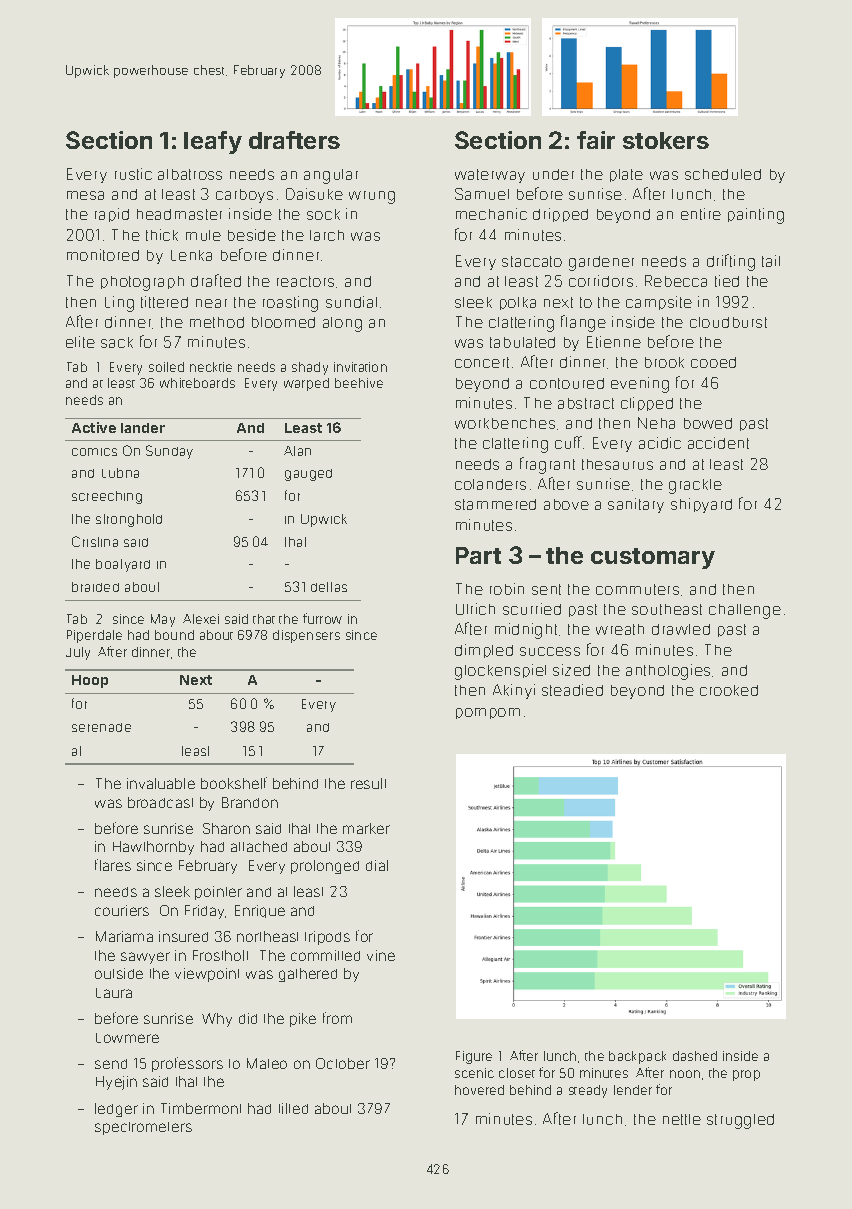 This screenshot has height=1209, width=852. I want to click on sanitary, so click(636, 505).
